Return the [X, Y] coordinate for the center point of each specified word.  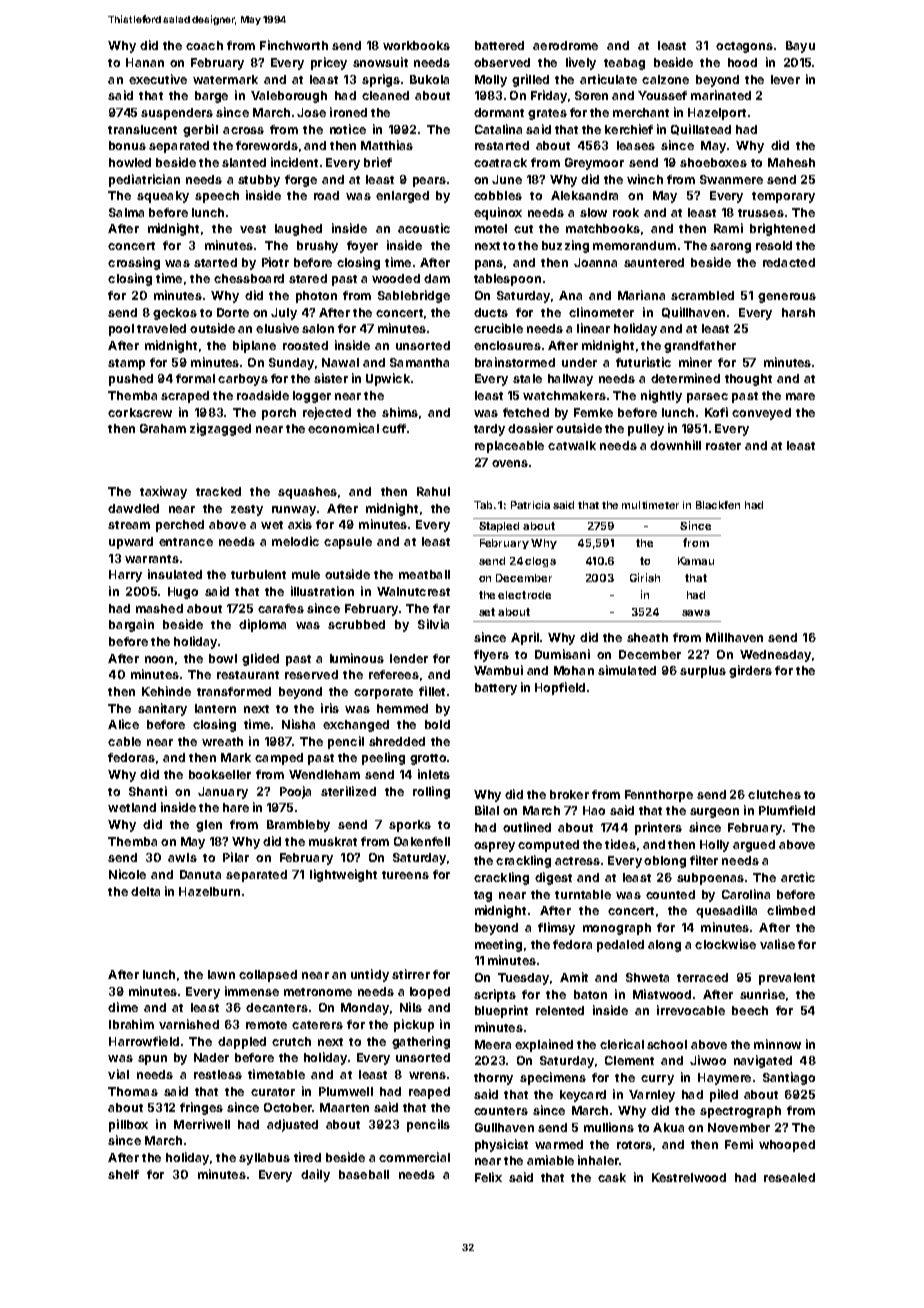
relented [560, 1010]
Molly [491, 81]
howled [130, 162]
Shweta [647, 977]
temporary [783, 197]
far [441, 608]
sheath [647, 637]
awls [182, 857]
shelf [123, 1174]
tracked [218, 491]
